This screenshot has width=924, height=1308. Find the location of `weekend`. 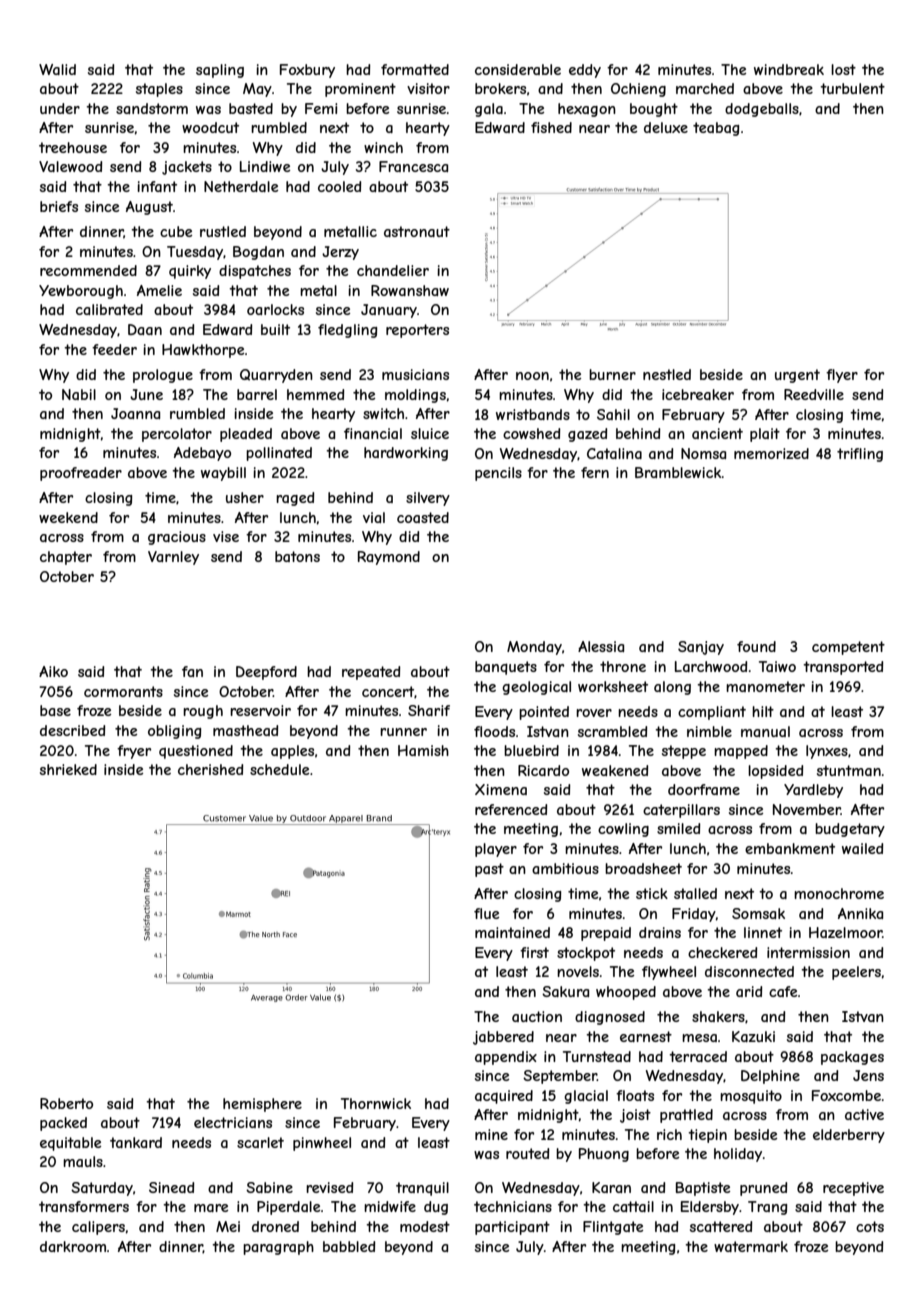

weekend is located at coordinates (68, 517).
